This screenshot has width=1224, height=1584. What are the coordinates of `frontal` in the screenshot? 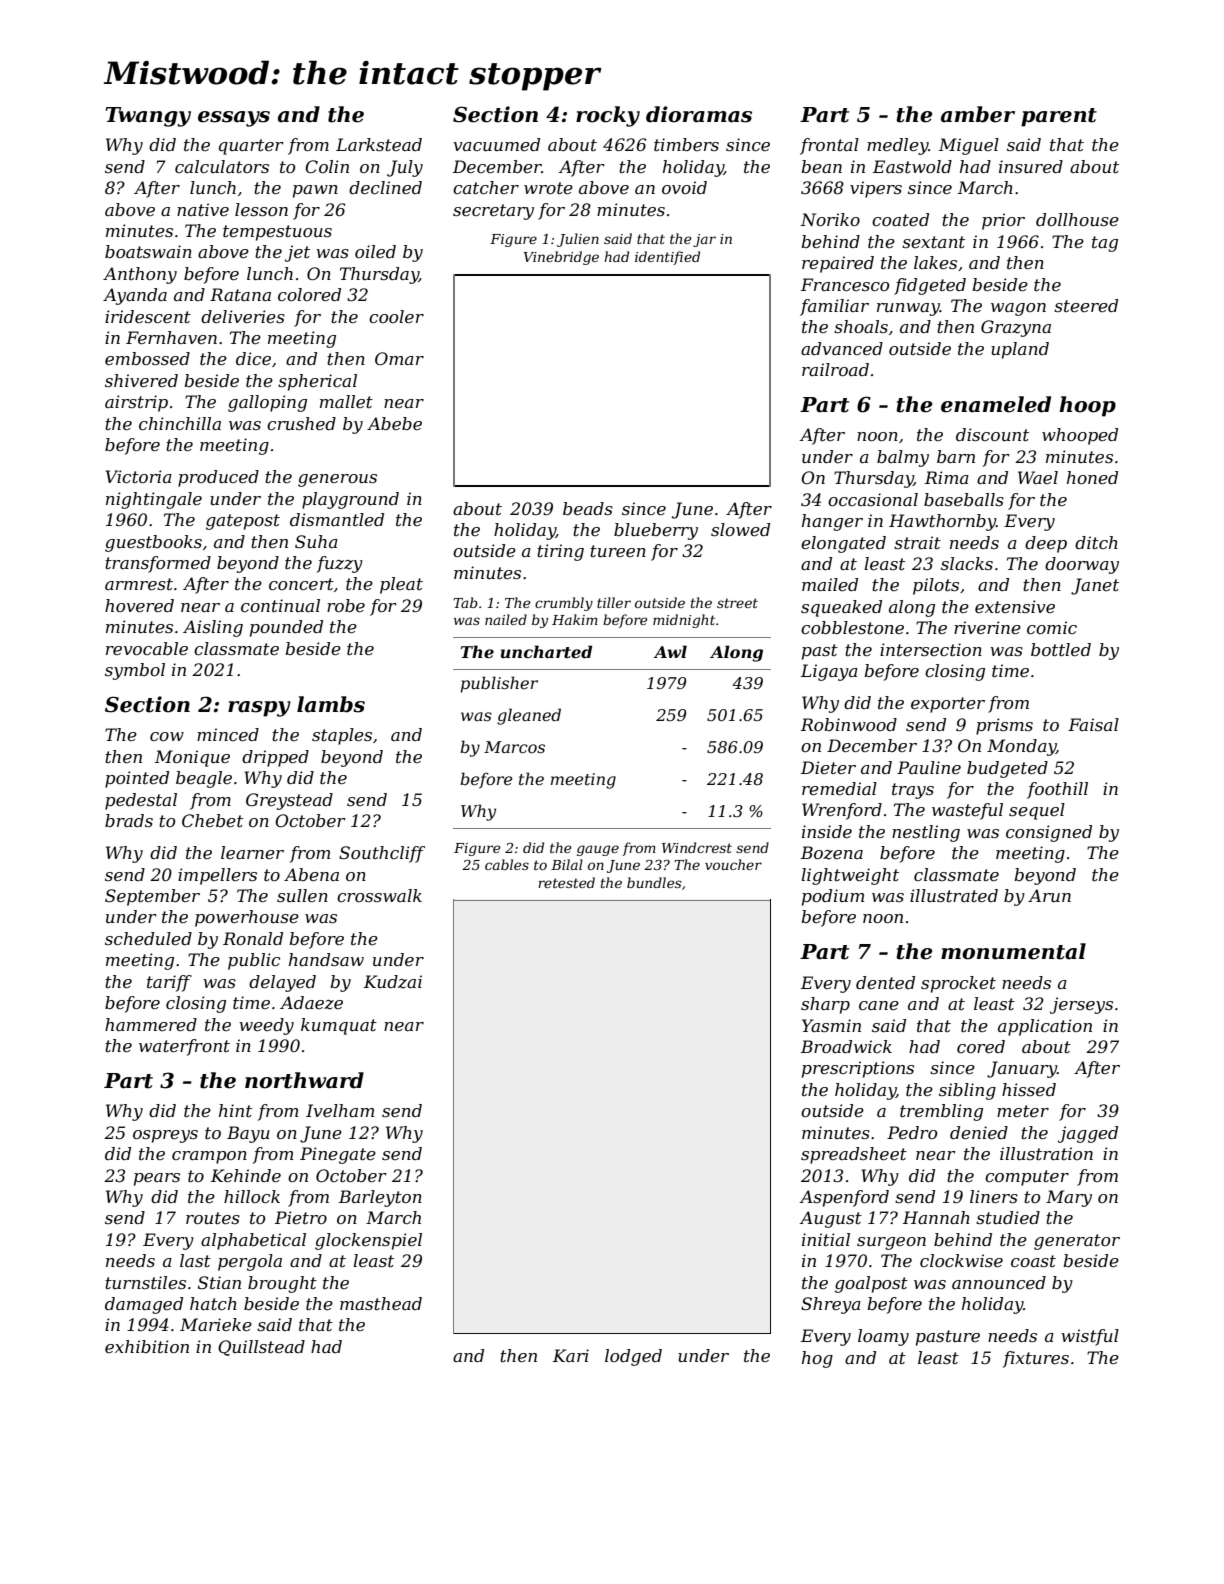 It's located at (829, 146).
